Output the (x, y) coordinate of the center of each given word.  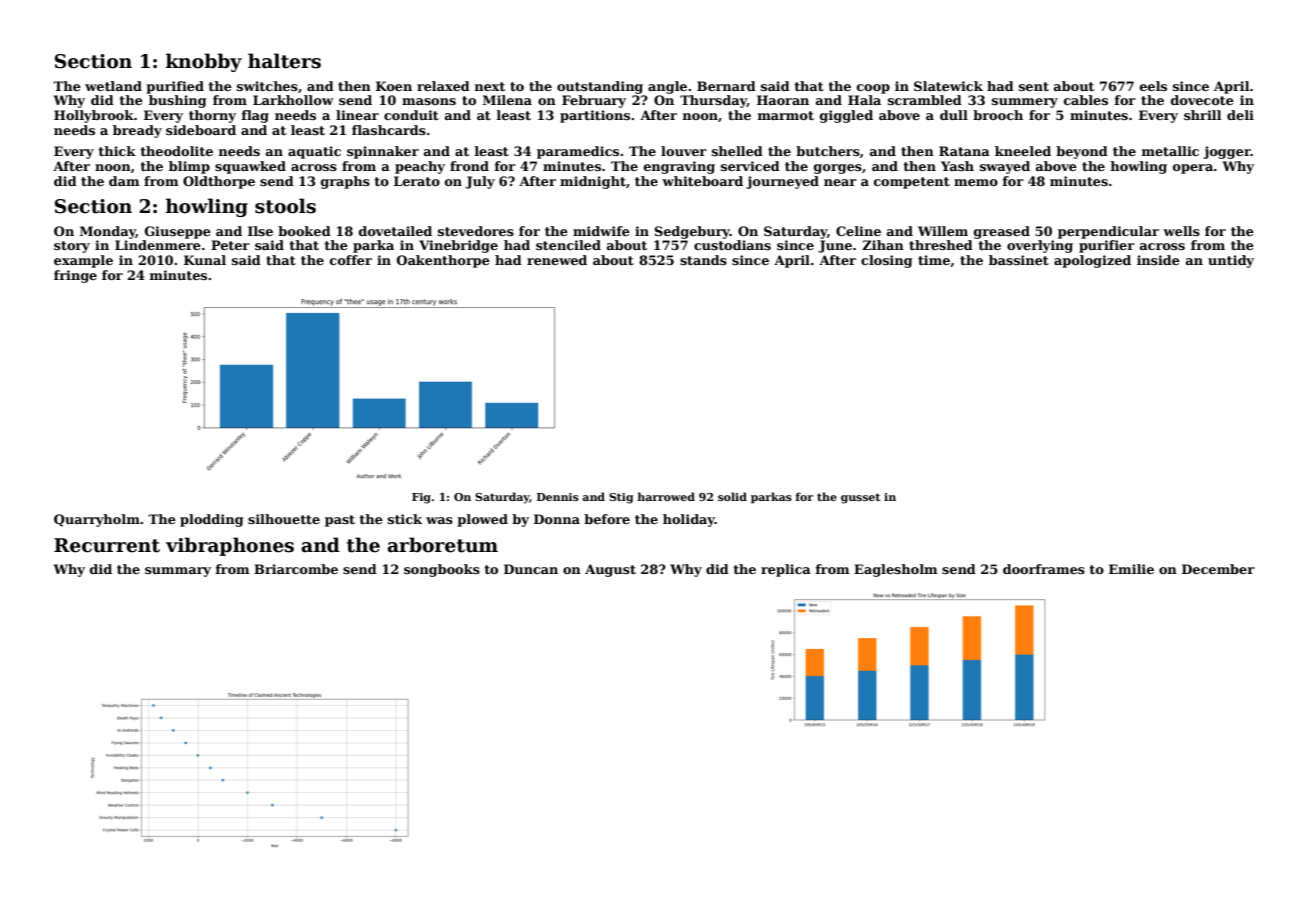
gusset (860, 498)
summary (178, 572)
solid (732, 496)
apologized (1092, 261)
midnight (593, 182)
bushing (177, 101)
